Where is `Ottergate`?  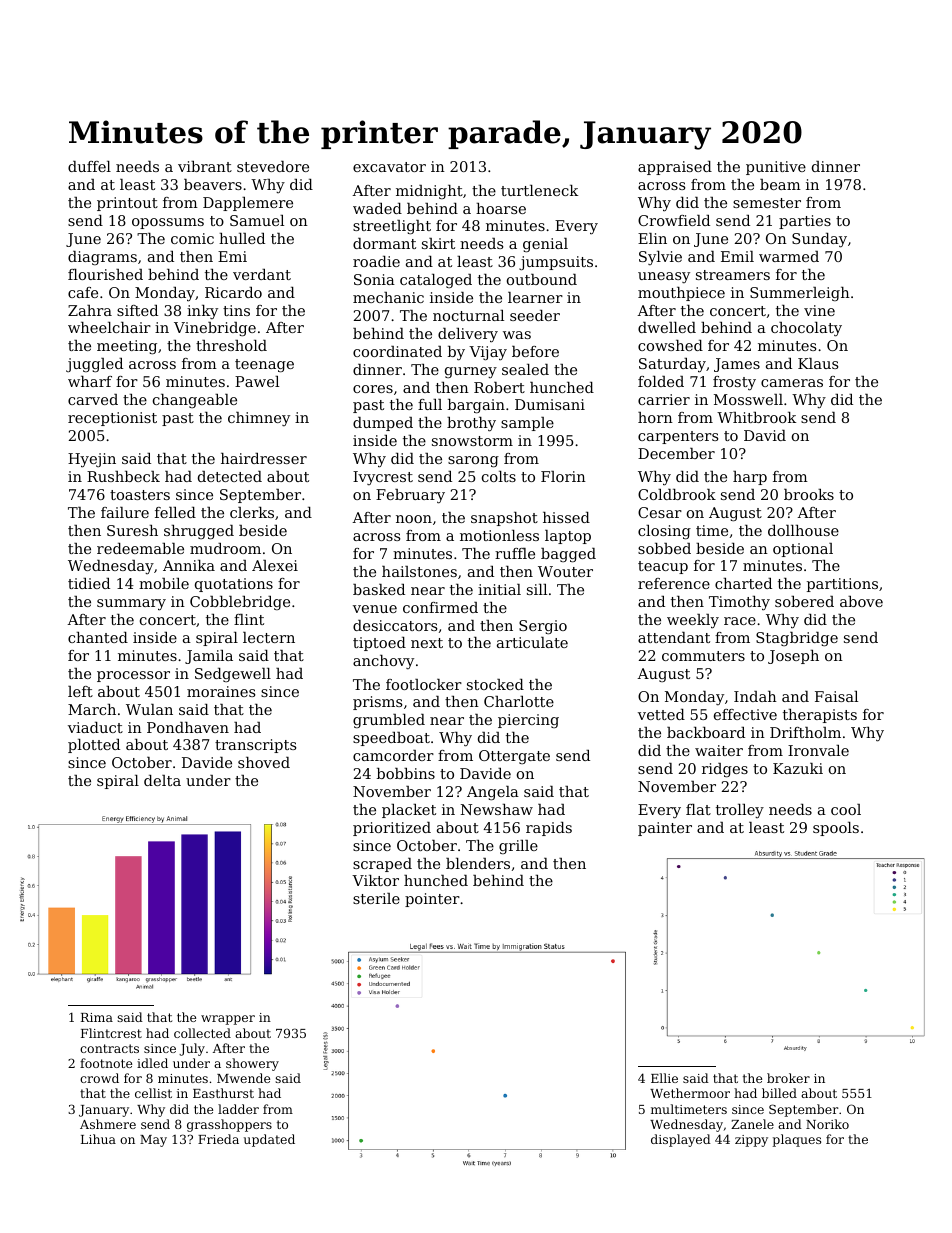
Ottergate is located at coordinates (514, 757).
